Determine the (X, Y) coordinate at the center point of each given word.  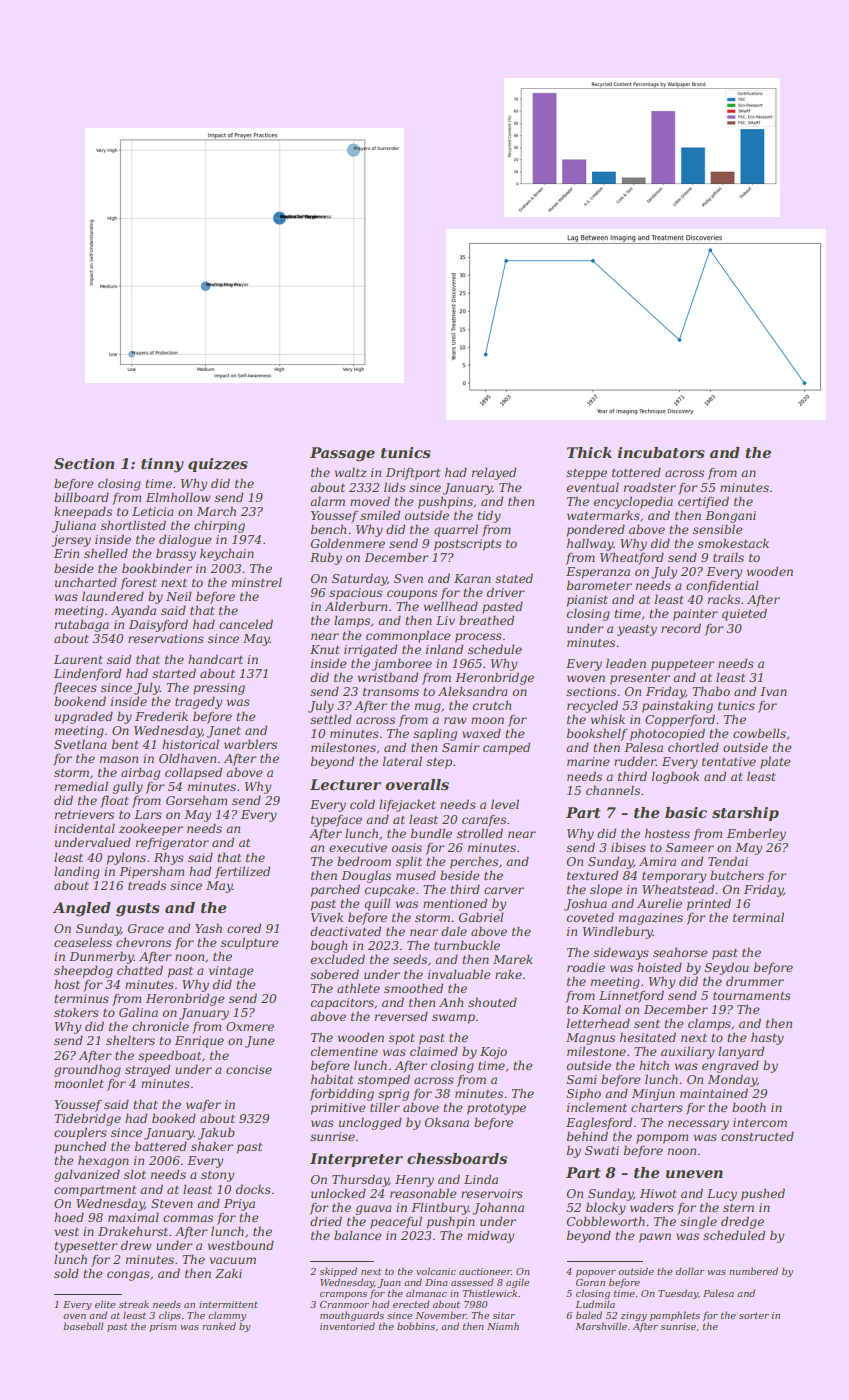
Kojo (493, 1053)
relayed (494, 473)
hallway (590, 544)
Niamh (503, 1326)
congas (128, 1276)
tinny (162, 465)
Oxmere (250, 1026)
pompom (662, 1139)
